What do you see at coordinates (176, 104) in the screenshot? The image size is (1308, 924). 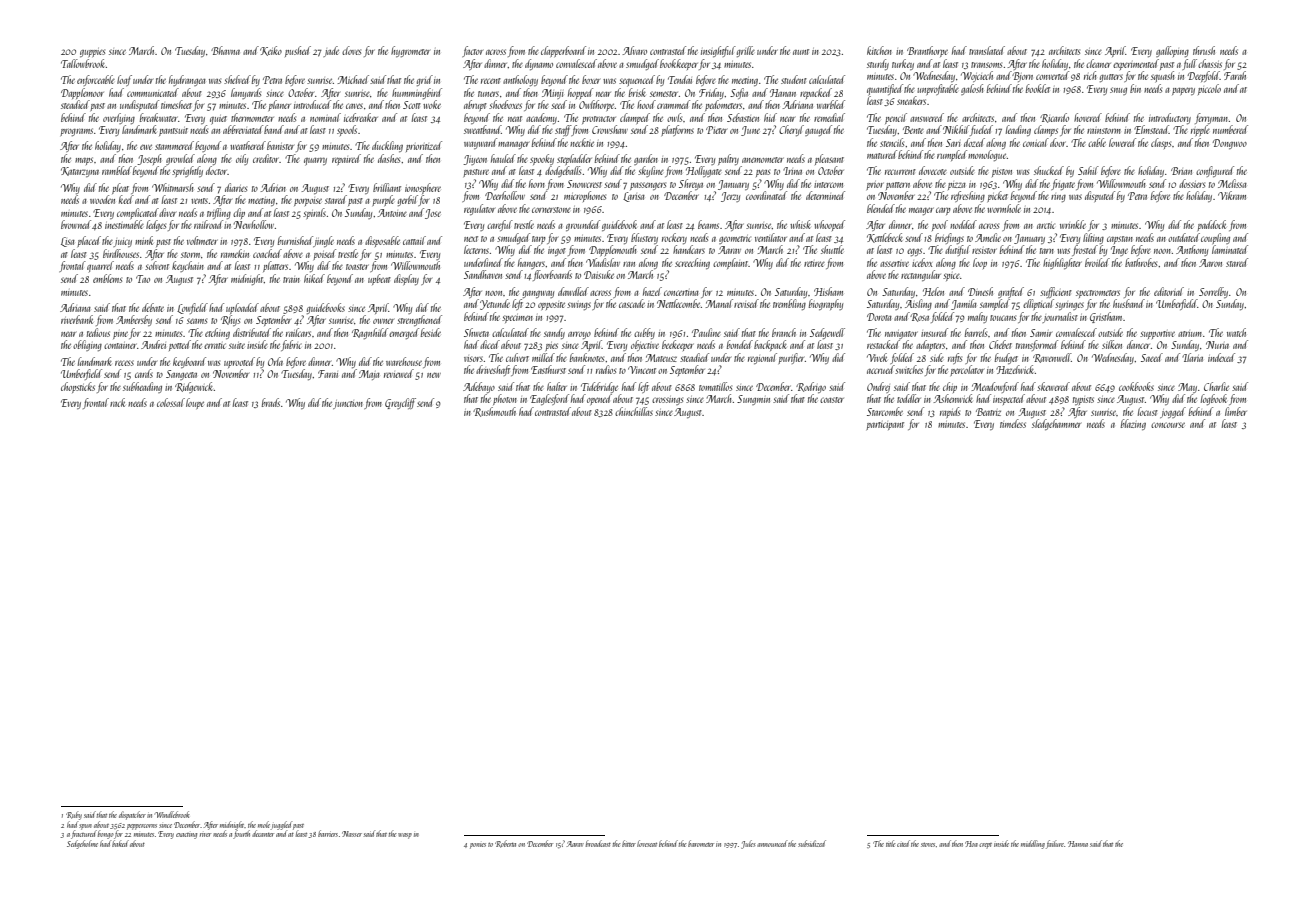 I see `timesheet` at bounding box center [176, 104].
